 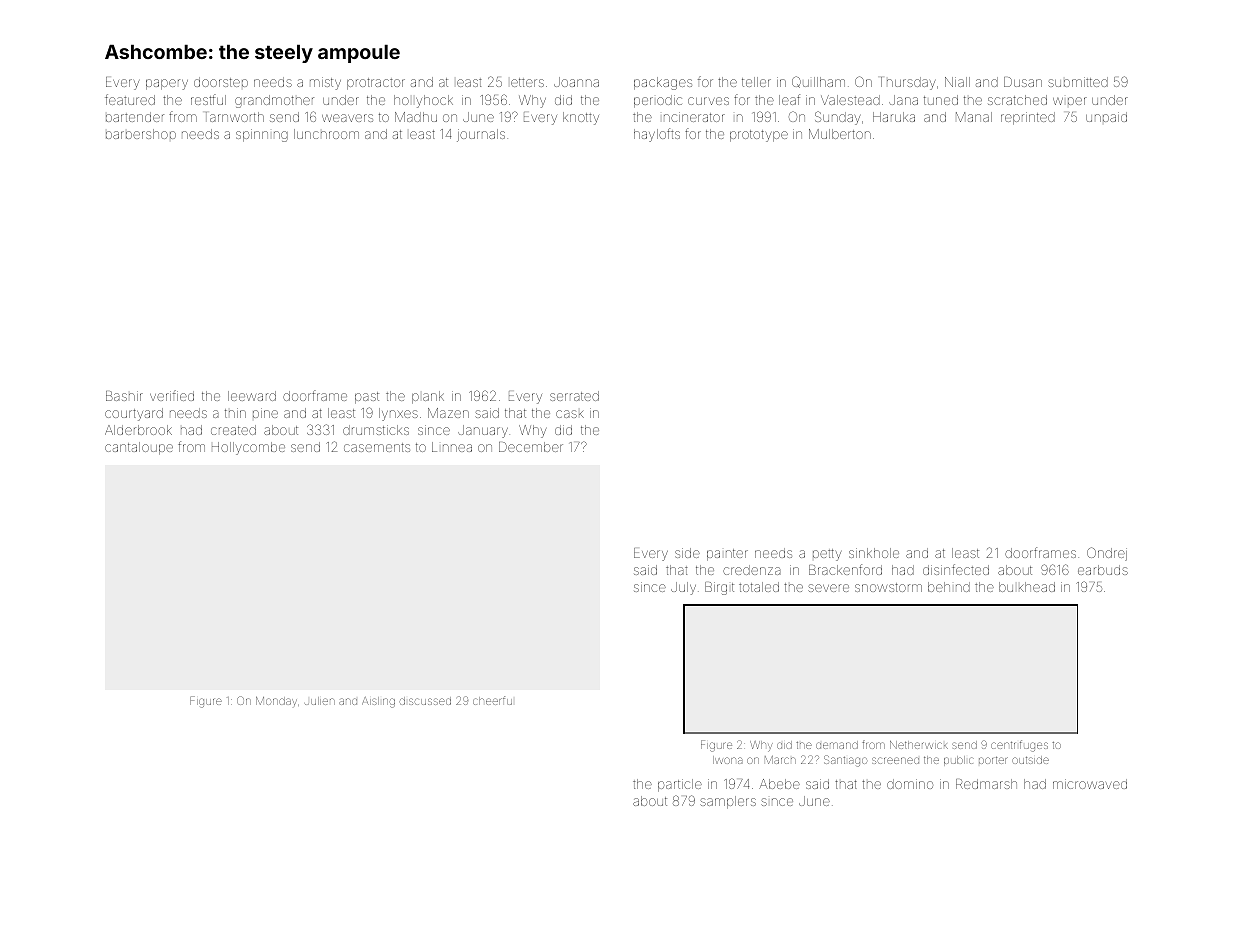 I want to click on Iwona, so click(x=727, y=760).
